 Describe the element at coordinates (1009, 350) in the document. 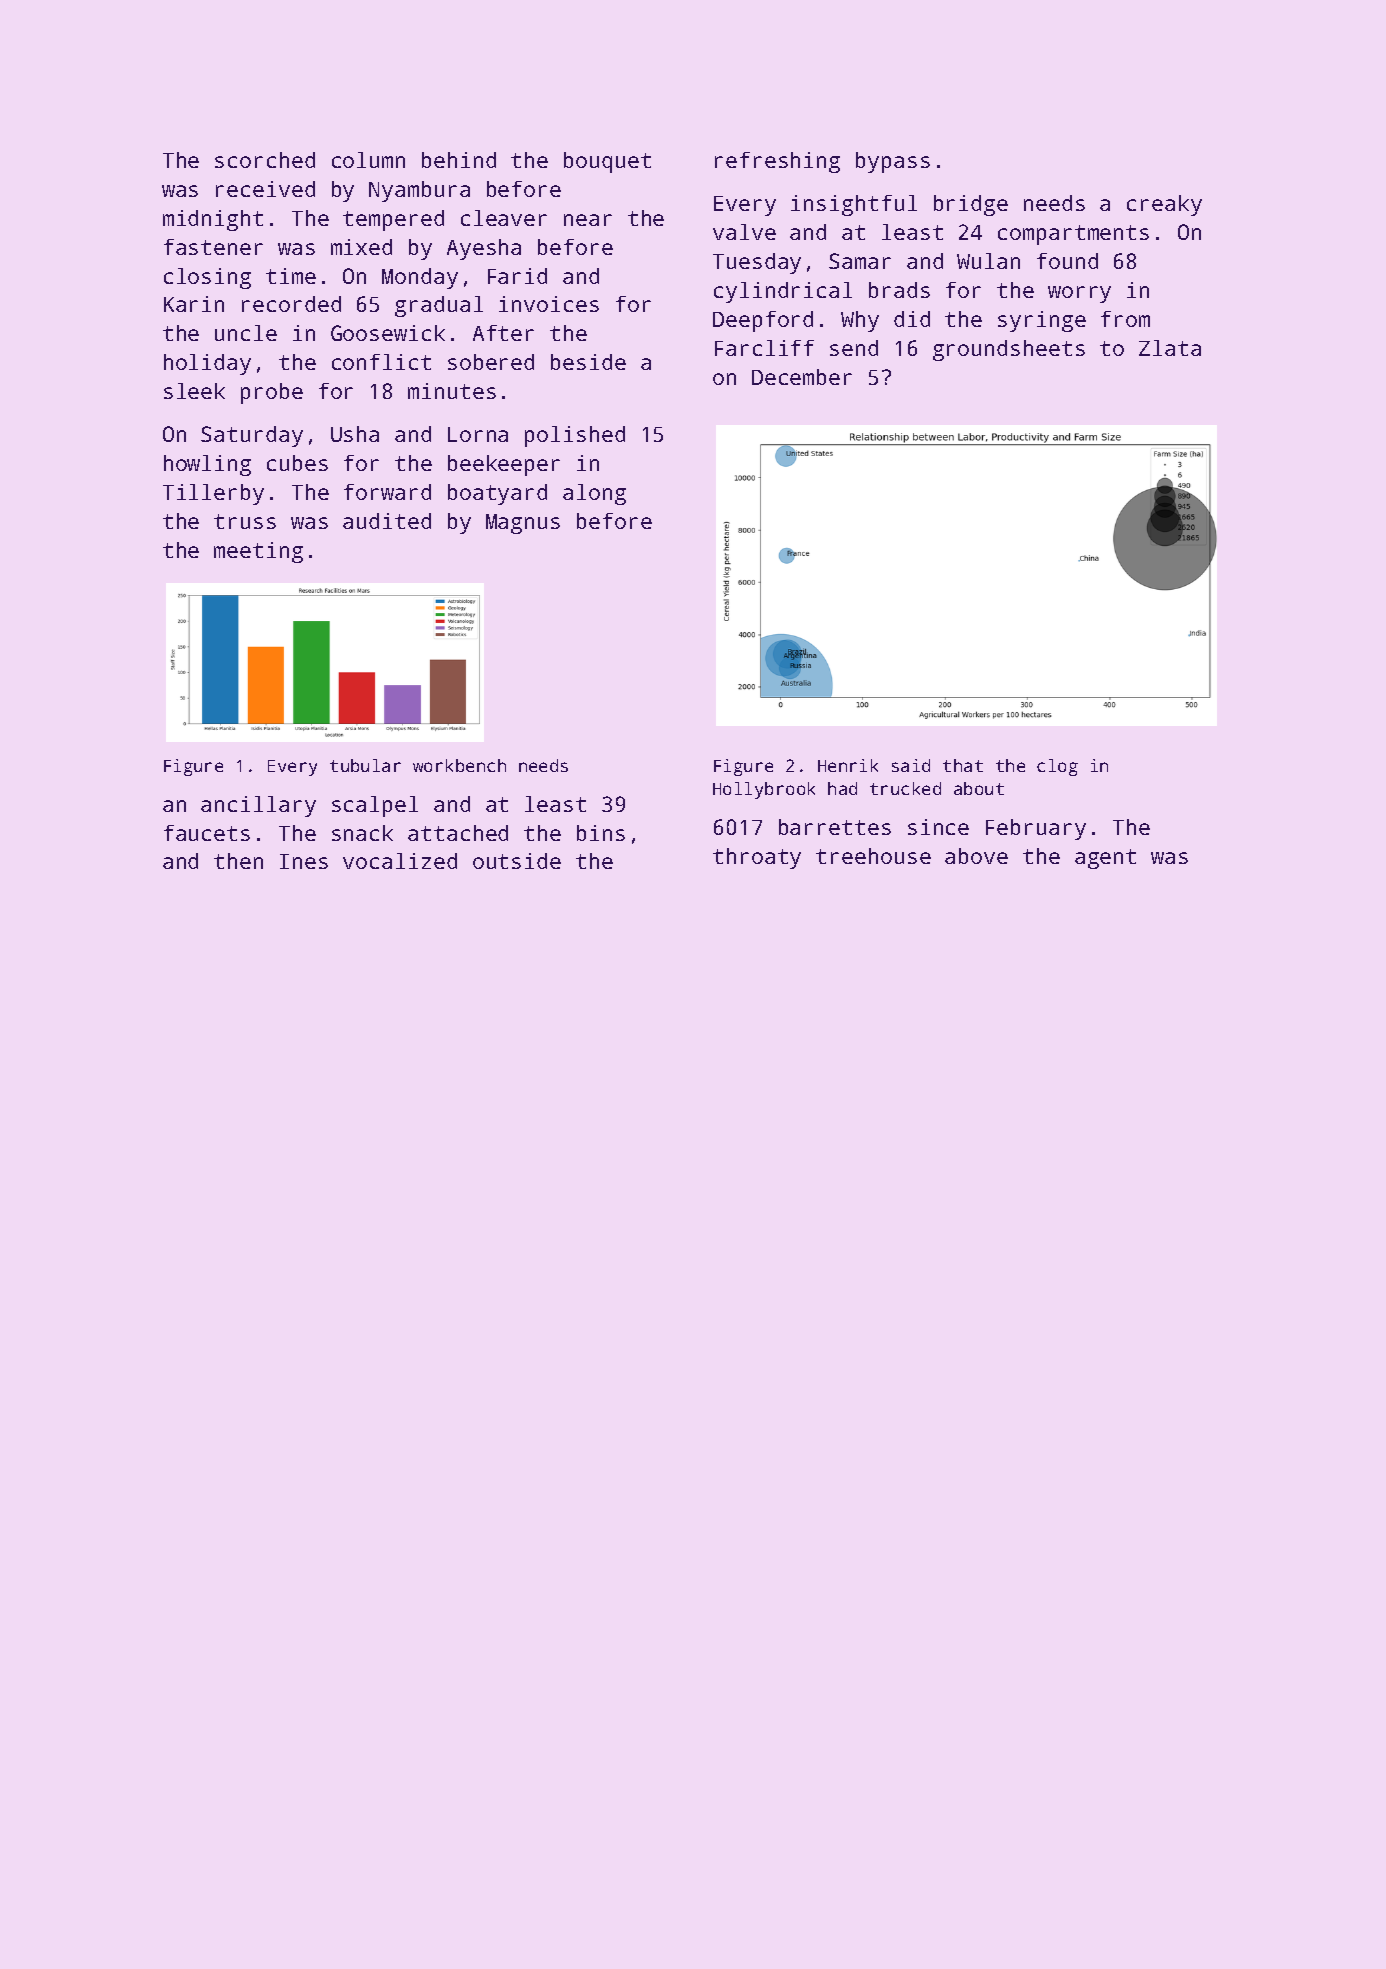

I see `groundsheets` at that location.
